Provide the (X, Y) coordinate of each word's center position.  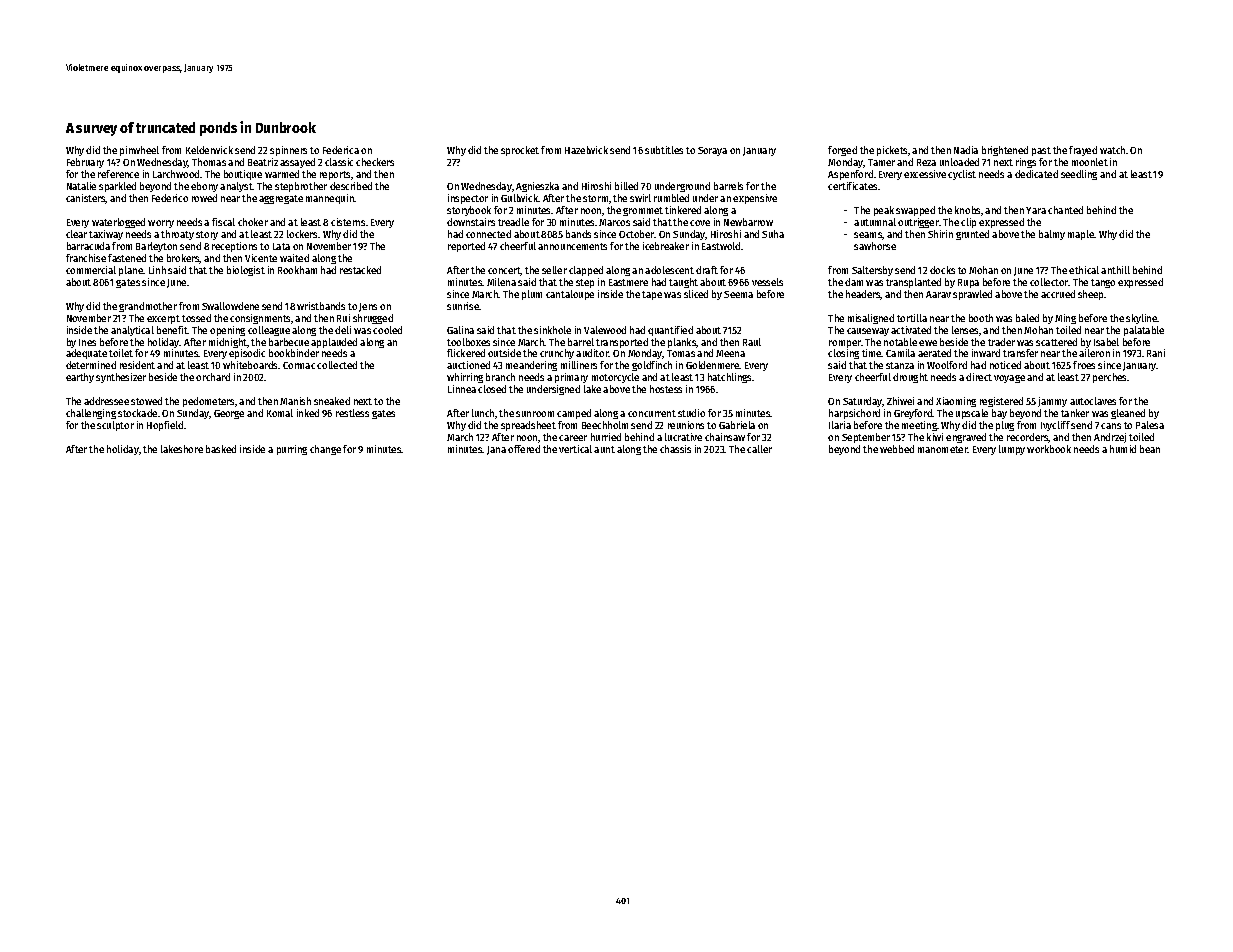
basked (221, 449)
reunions (686, 425)
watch (1112, 150)
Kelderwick (209, 150)
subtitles (664, 150)
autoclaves (1093, 401)
